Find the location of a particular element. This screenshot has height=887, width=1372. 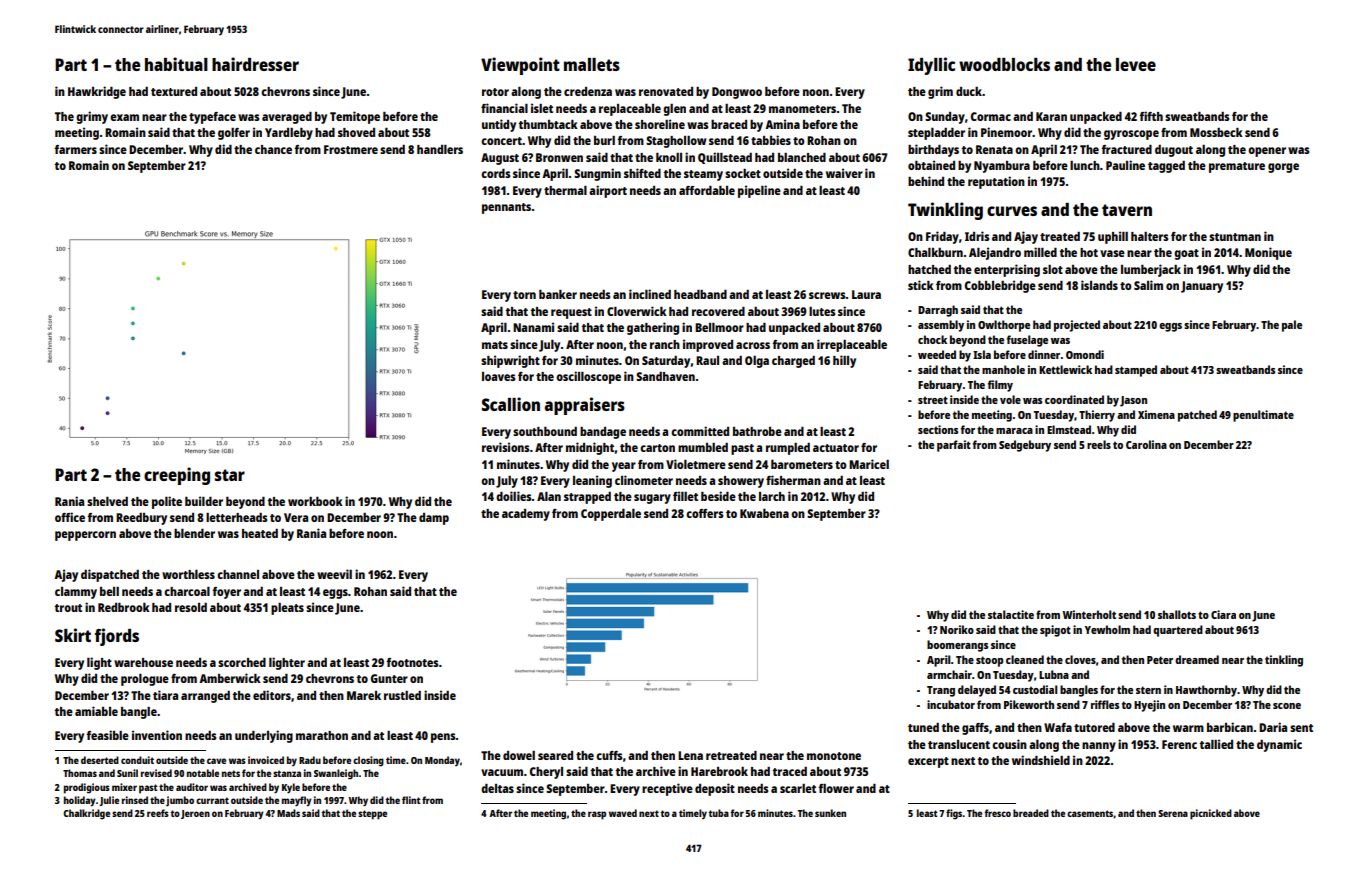

weevil is located at coordinates (334, 574).
